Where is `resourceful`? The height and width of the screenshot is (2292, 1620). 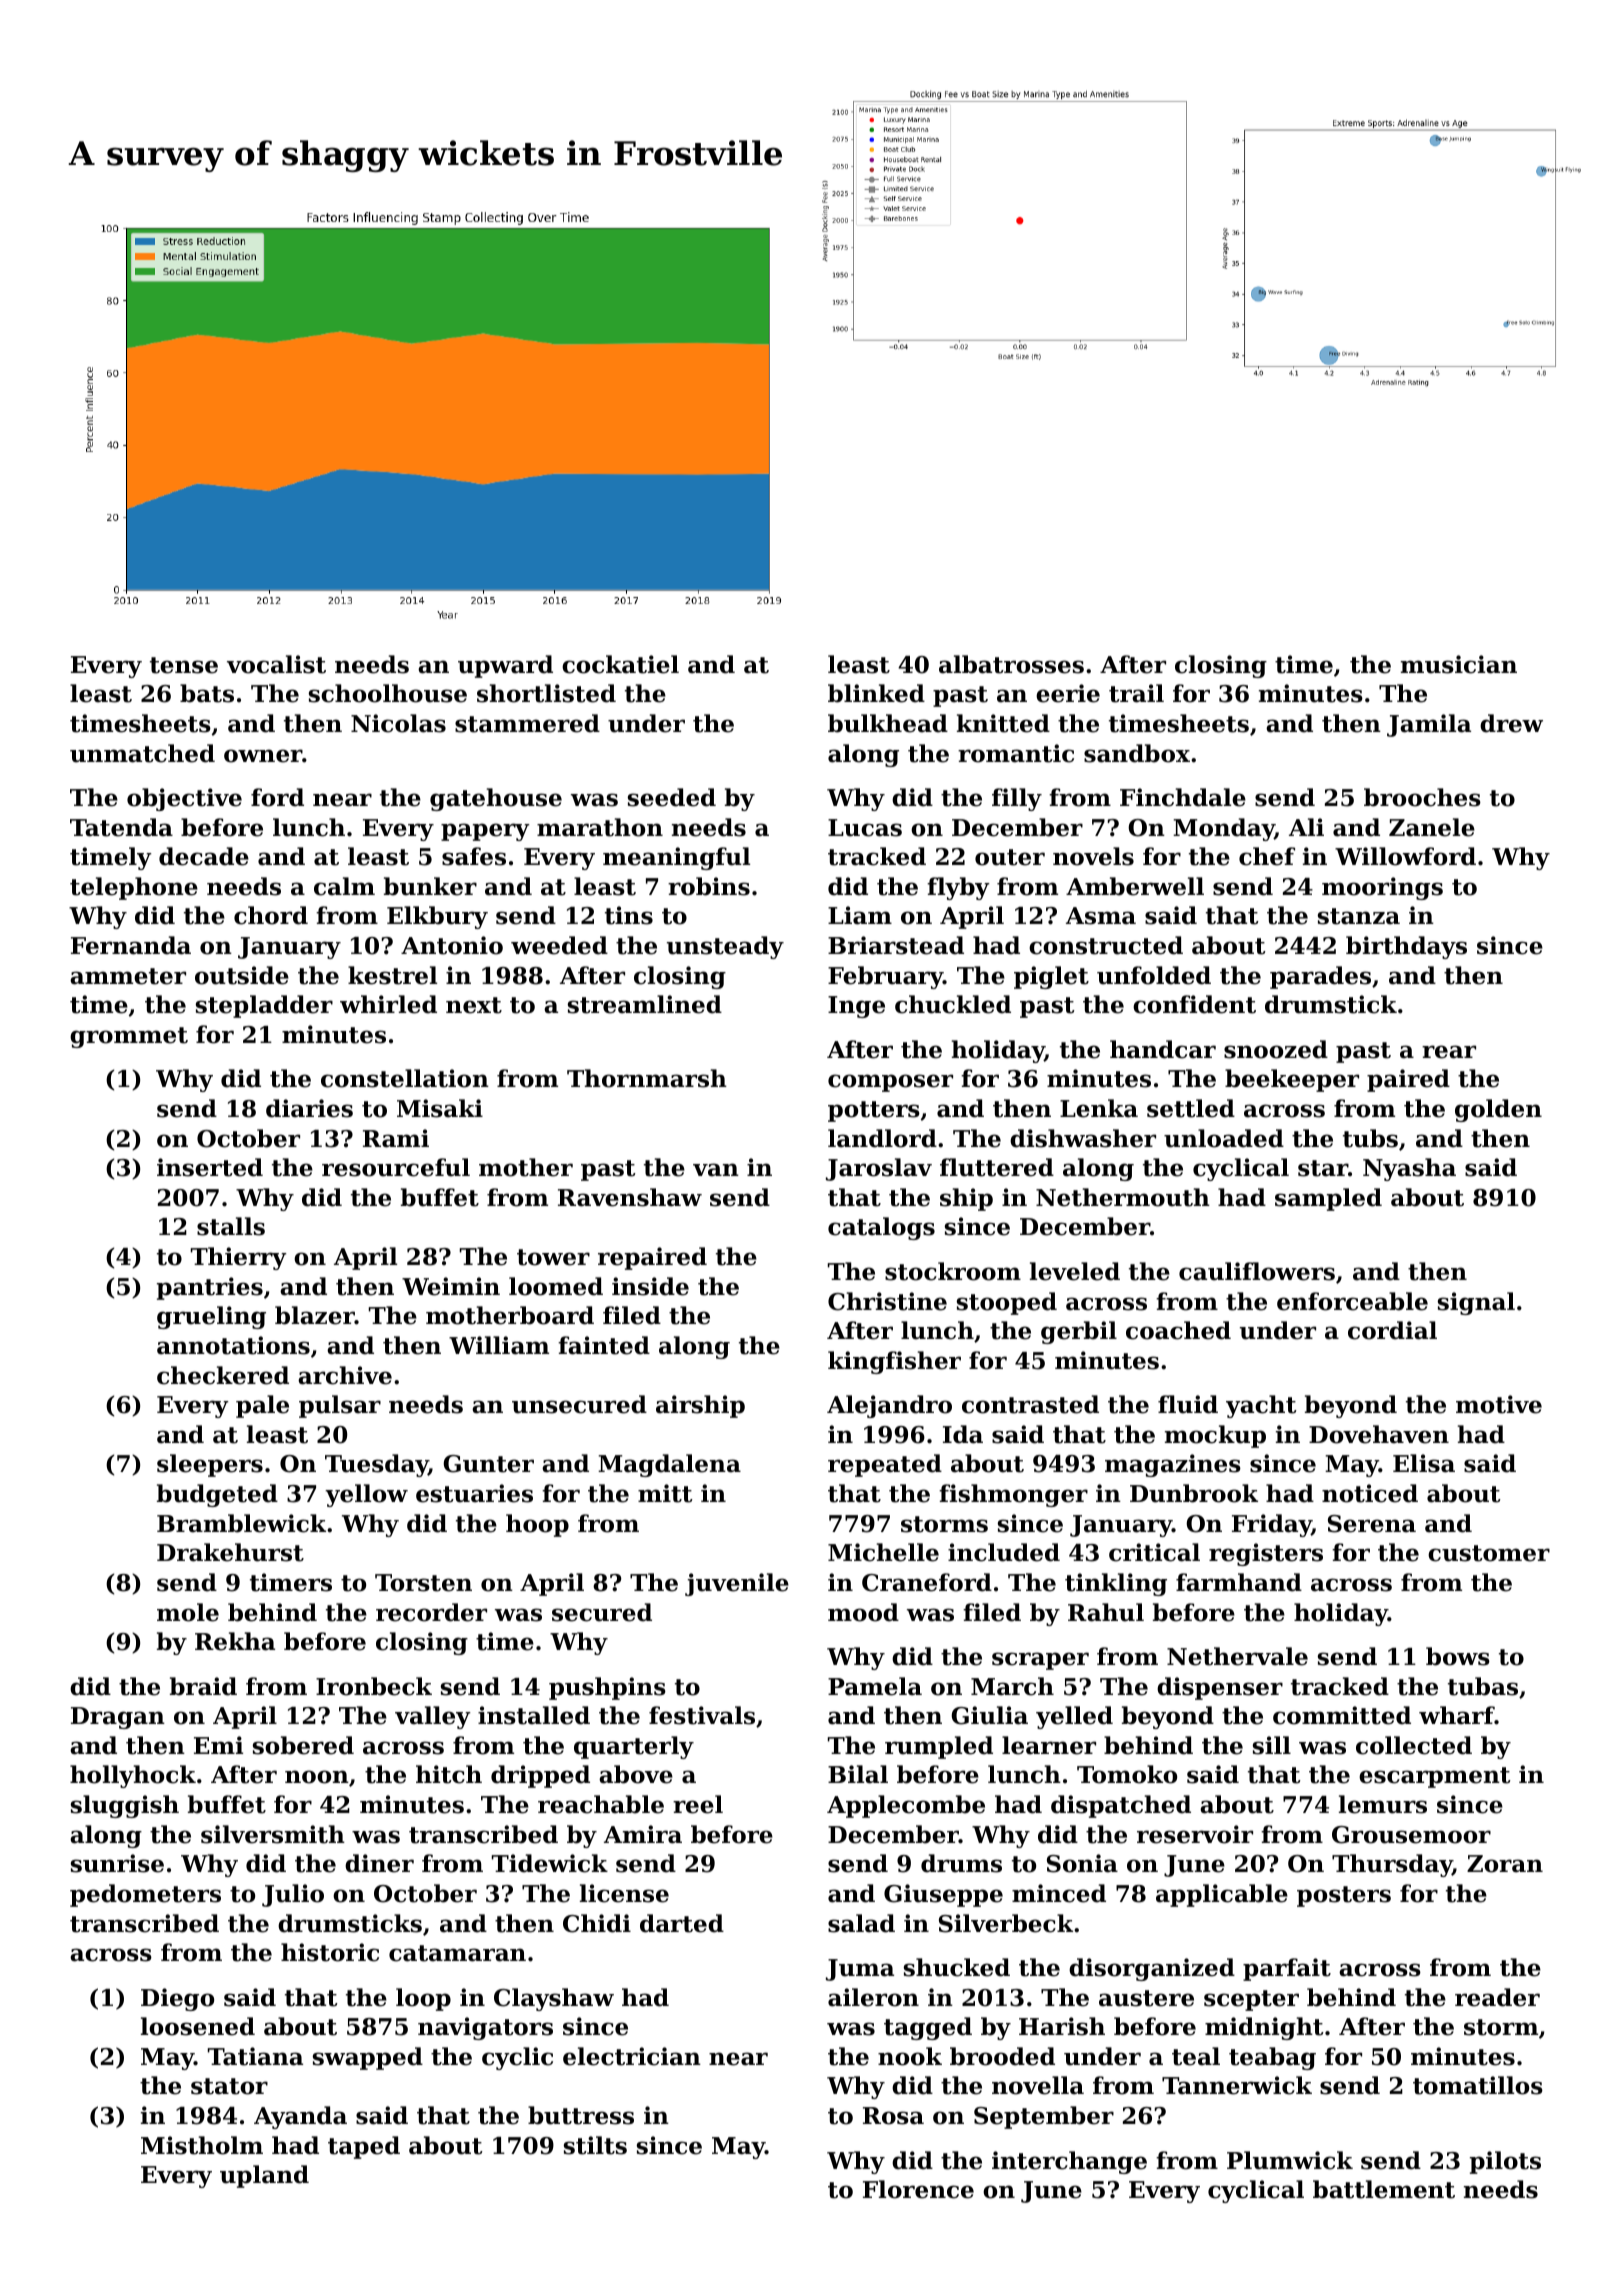
resourceful is located at coordinates (396, 1167).
